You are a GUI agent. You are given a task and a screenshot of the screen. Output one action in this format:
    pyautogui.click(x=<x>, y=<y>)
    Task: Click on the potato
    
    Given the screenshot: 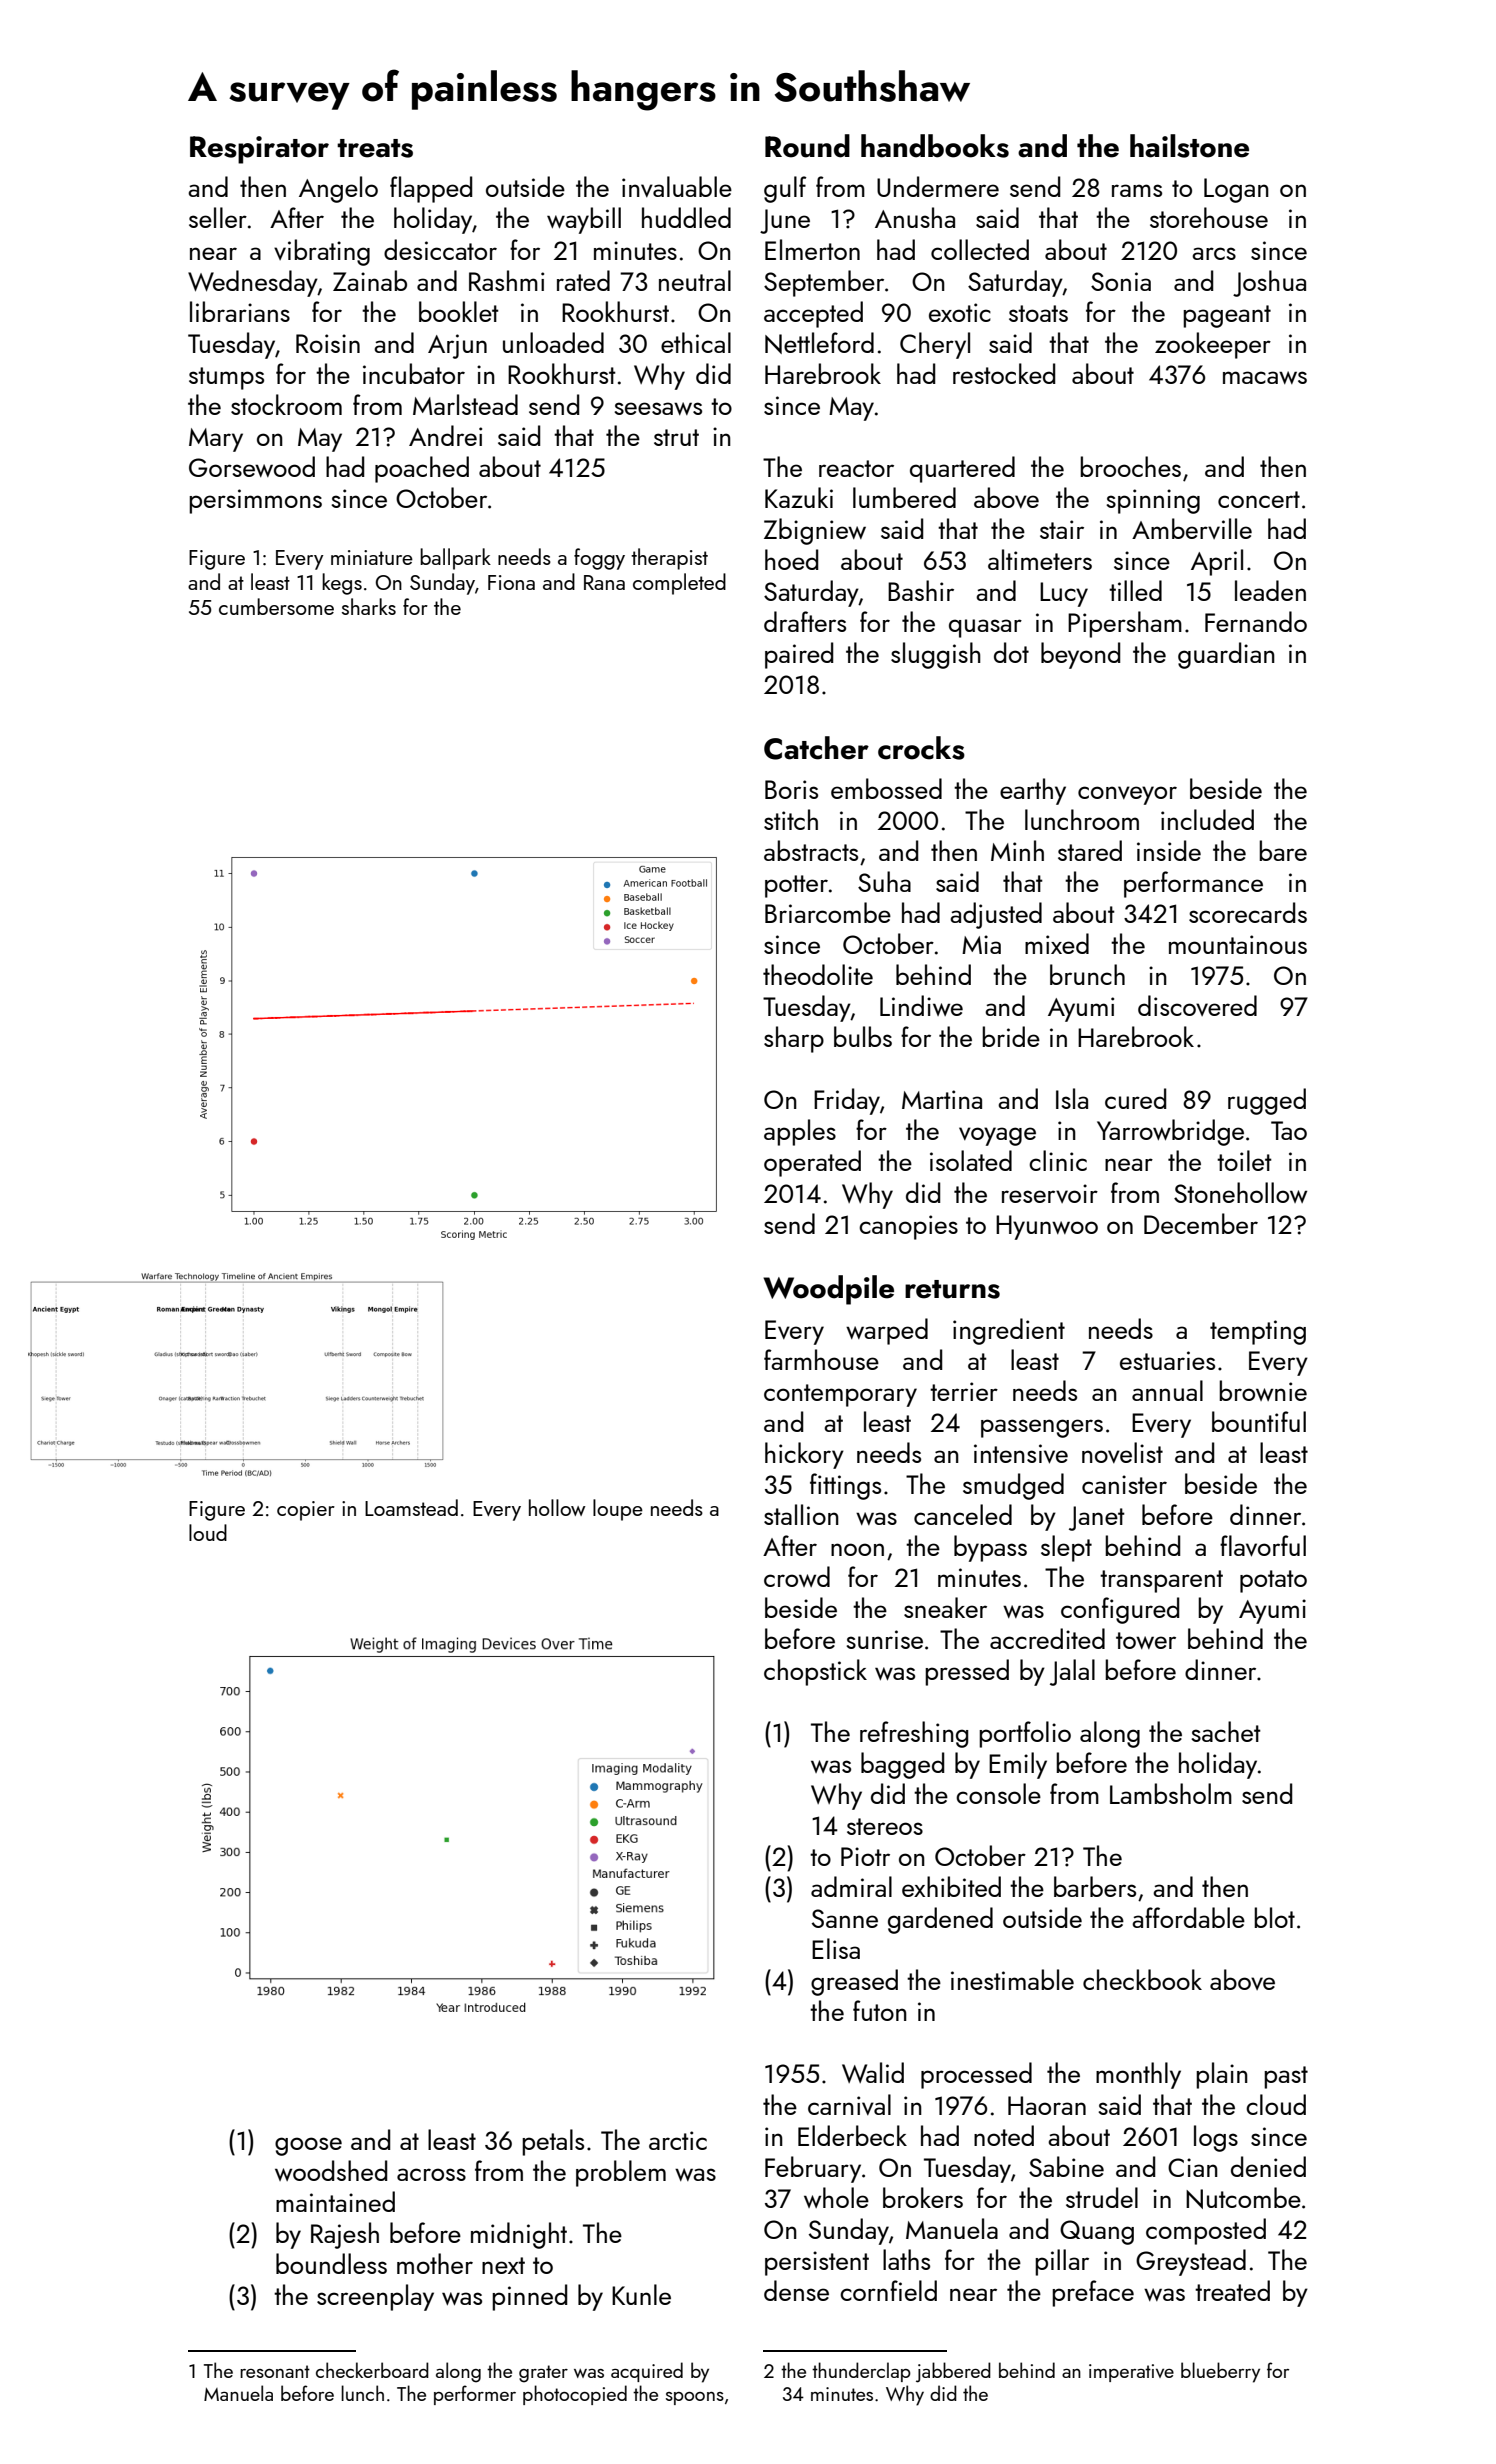 What is the action you would take?
    pyautogui.click(x=1273, y=1581)
